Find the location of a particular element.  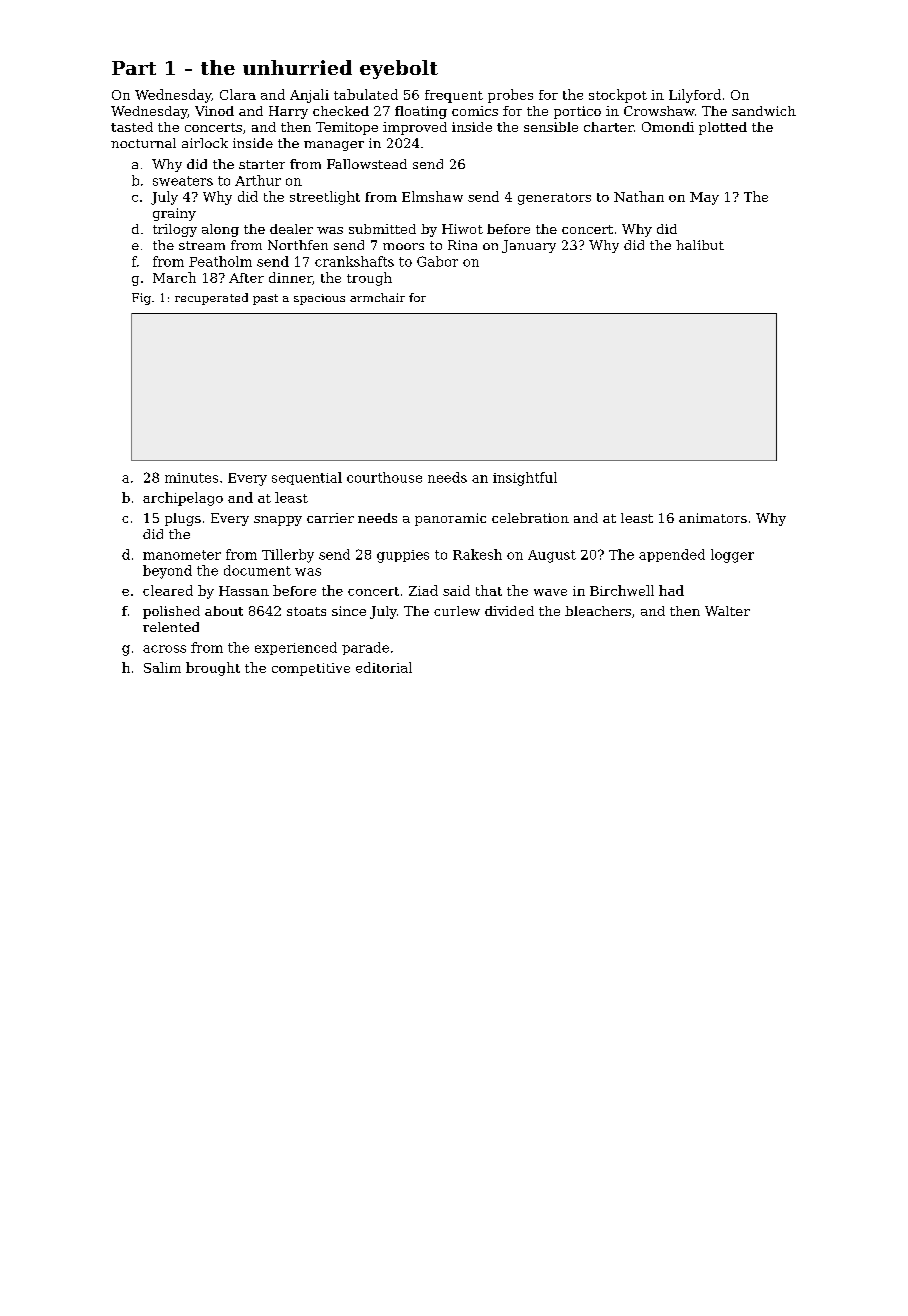

editorial is located at coordinates (384, 667).
